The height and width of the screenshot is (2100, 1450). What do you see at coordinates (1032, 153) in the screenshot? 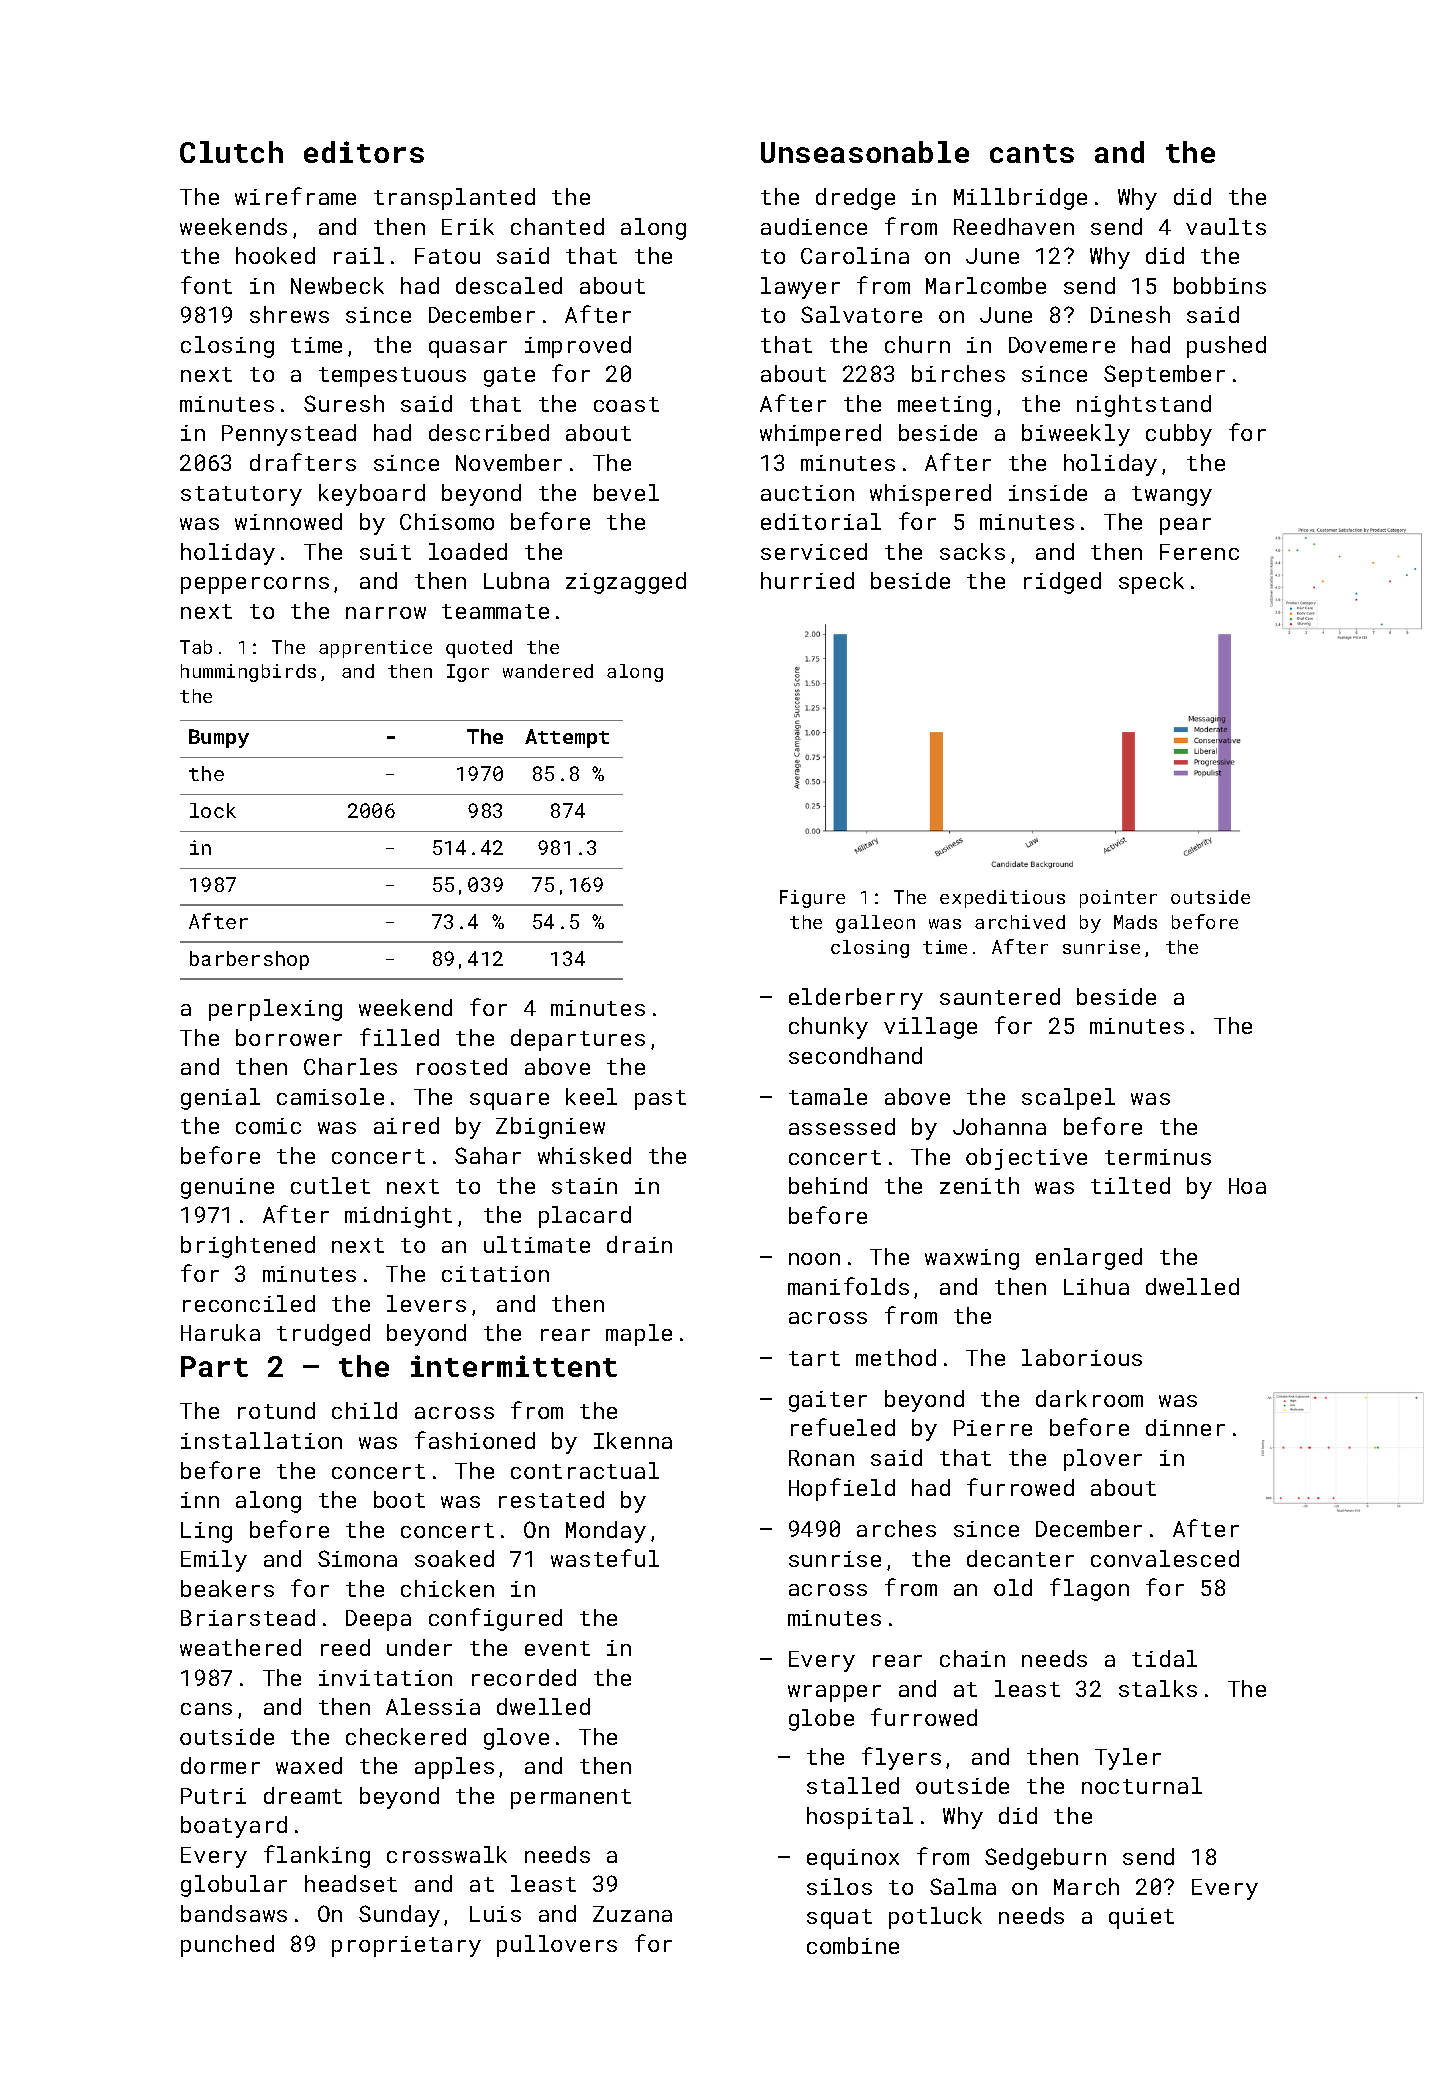
I see `cants` at bounding box center [1032, 153].
